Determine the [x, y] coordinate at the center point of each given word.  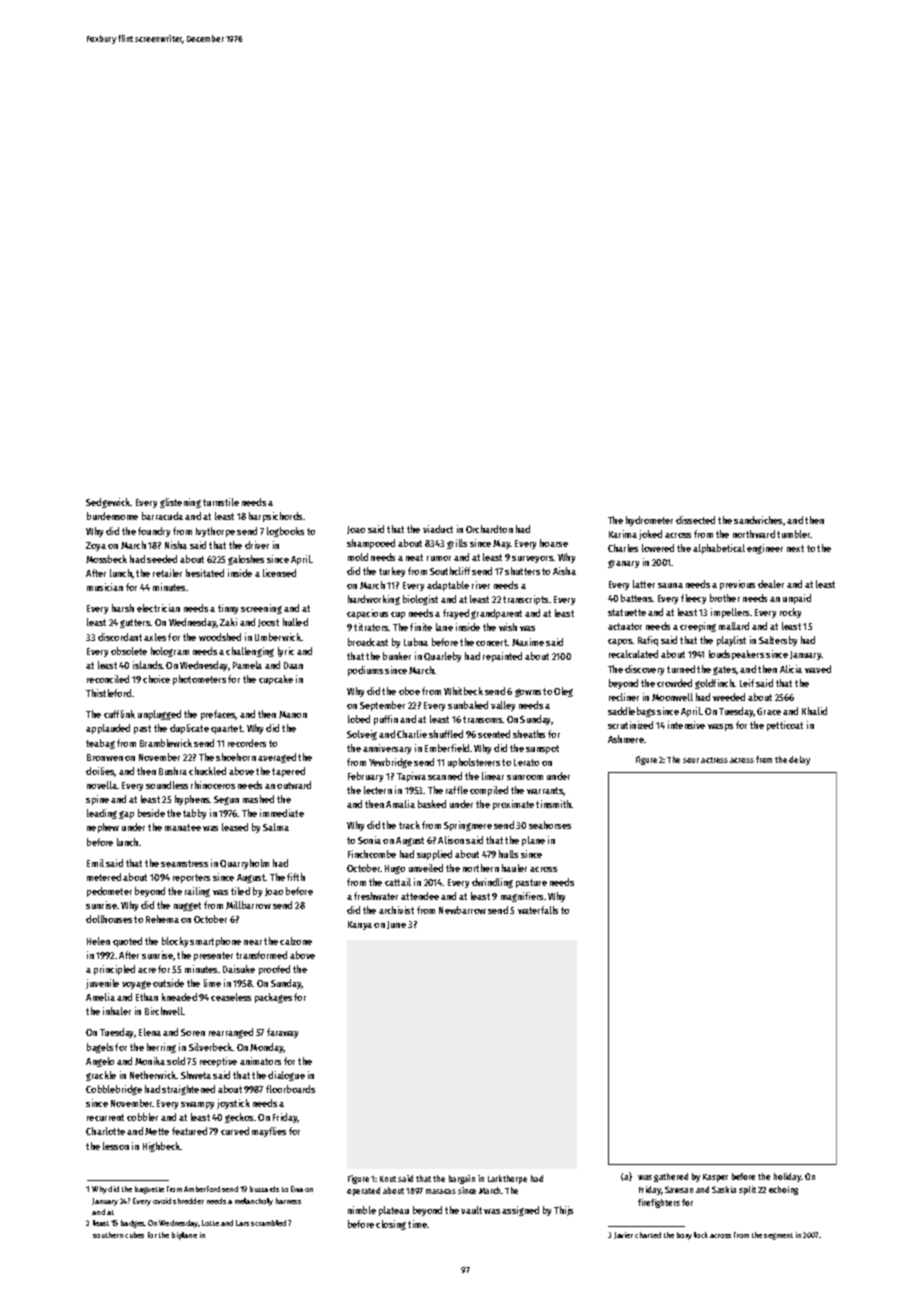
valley [503, 706]
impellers [730, 613]
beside [151, 813]
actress [714, 760]
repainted [502, 657]
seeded [162, 559]
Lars [242, 1223]
